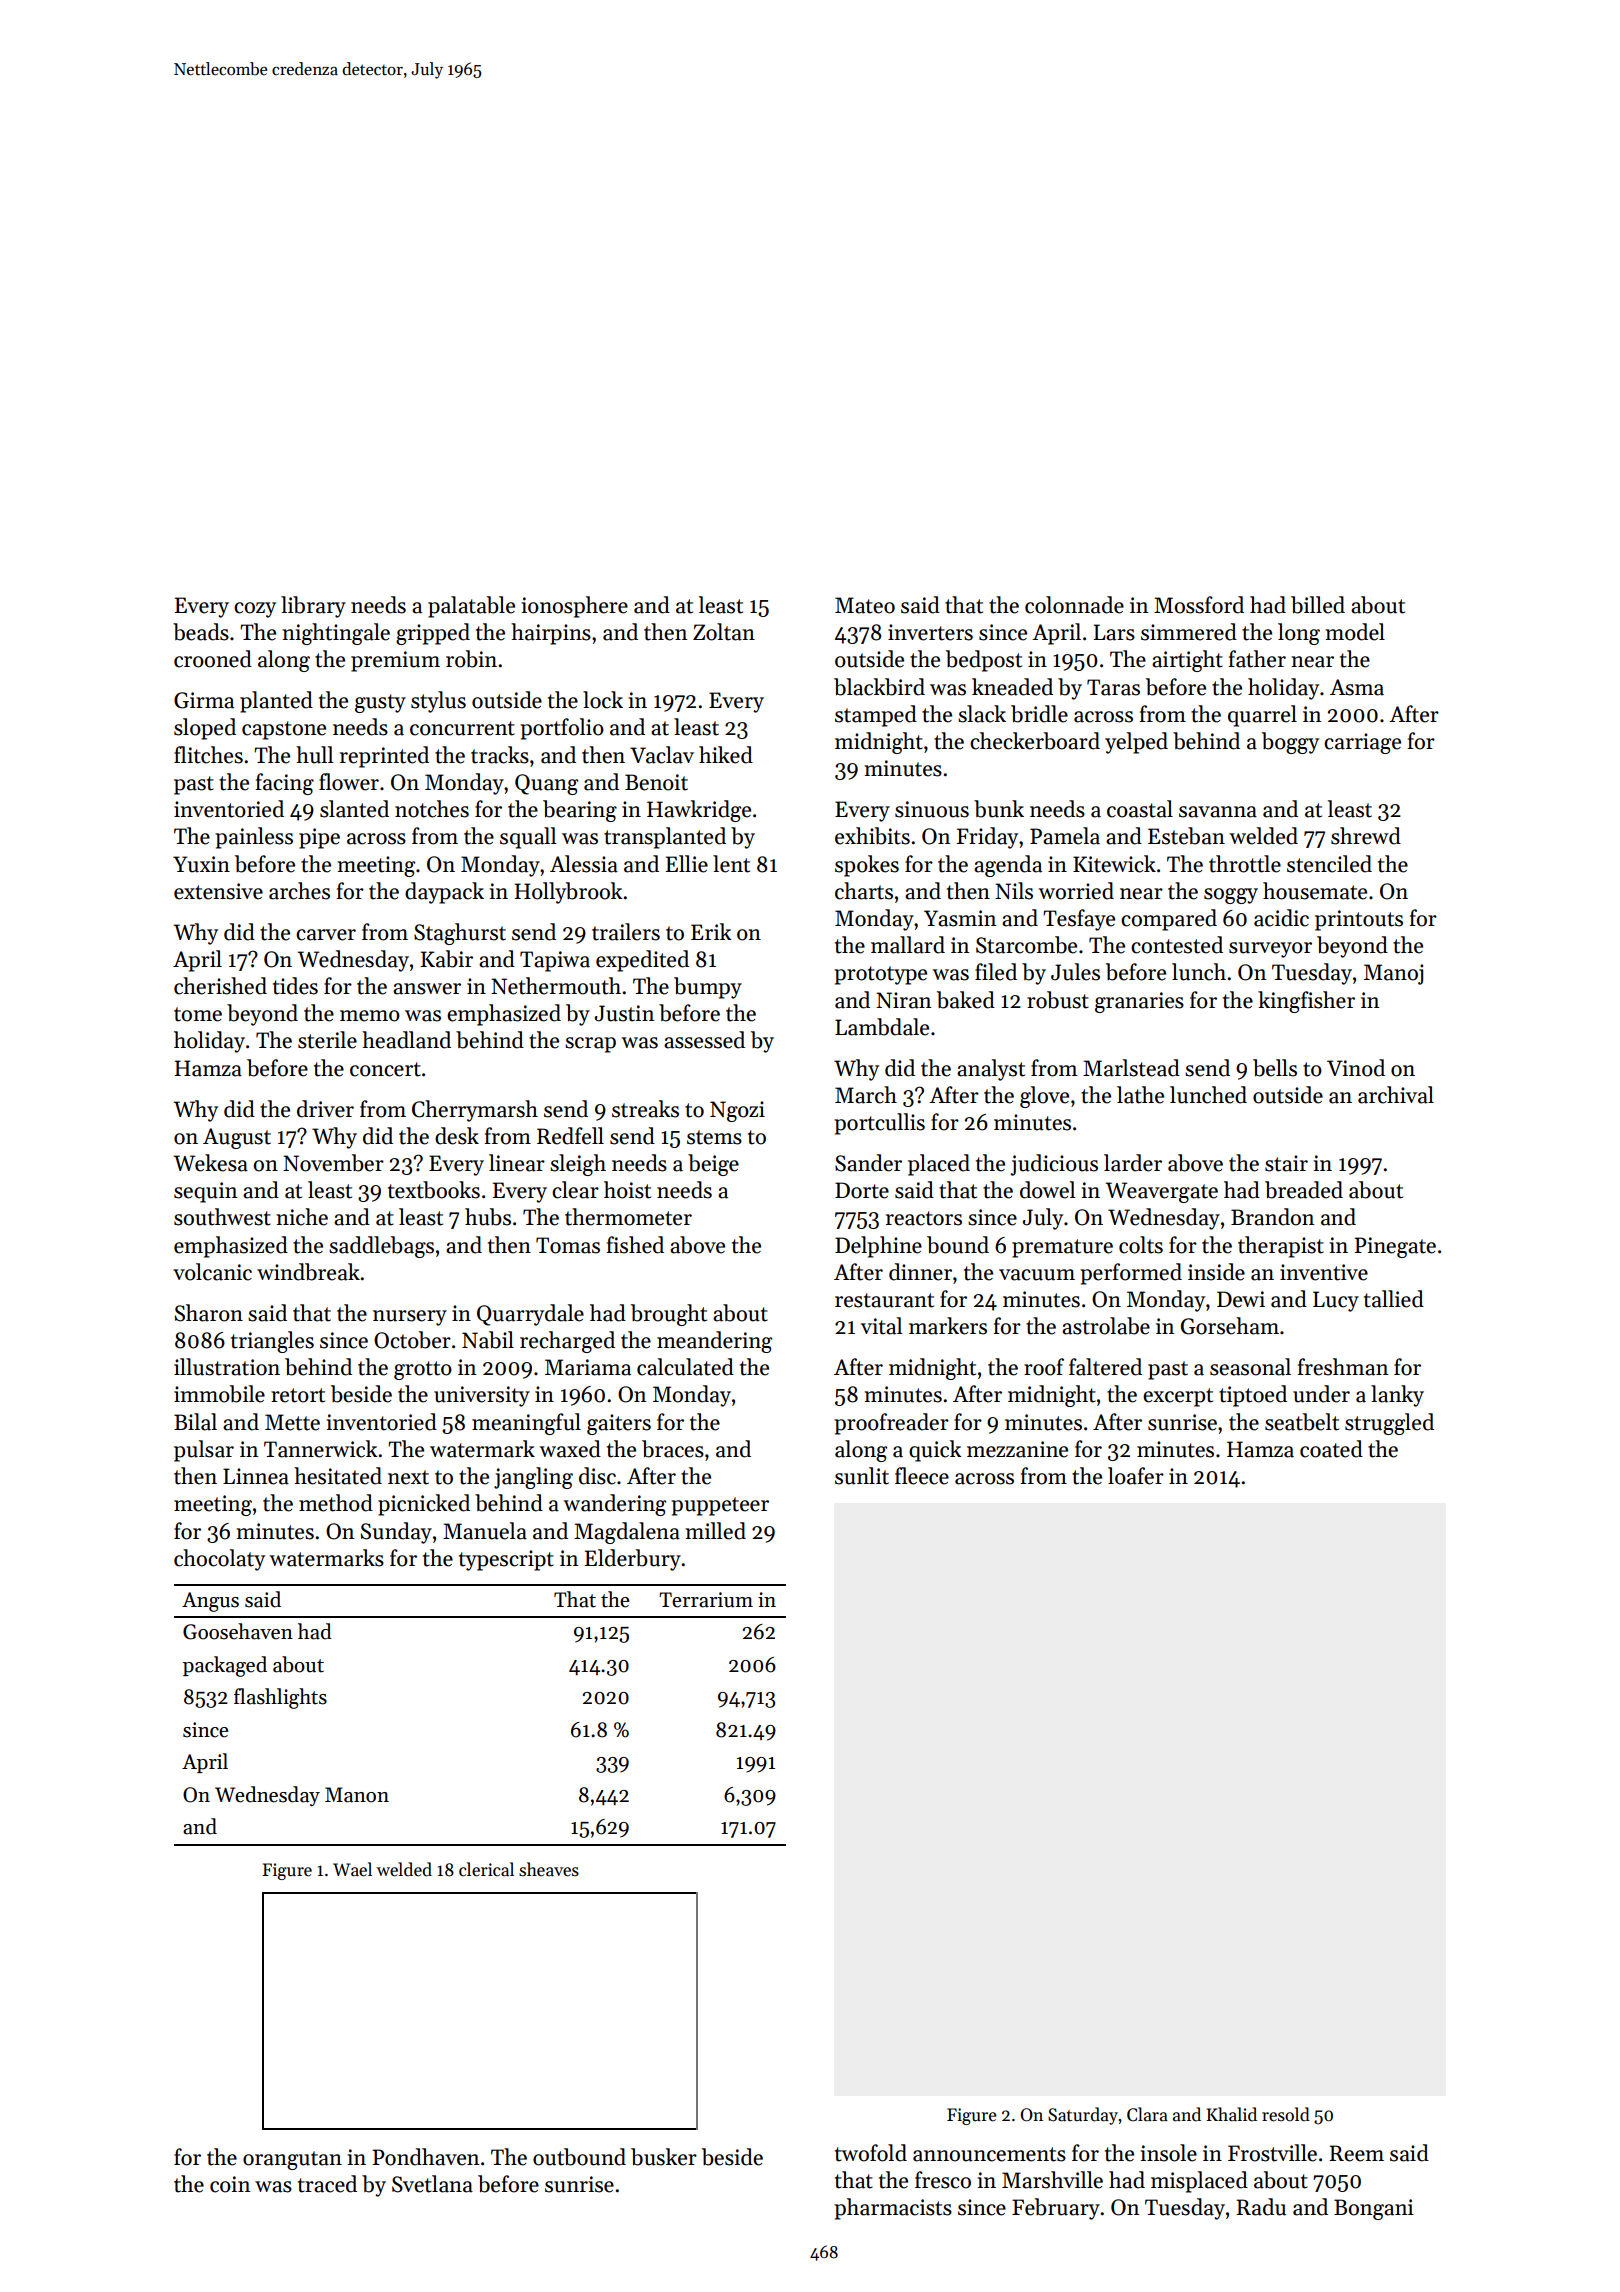  I want to click on Vinod, so click(1356, 1068).
